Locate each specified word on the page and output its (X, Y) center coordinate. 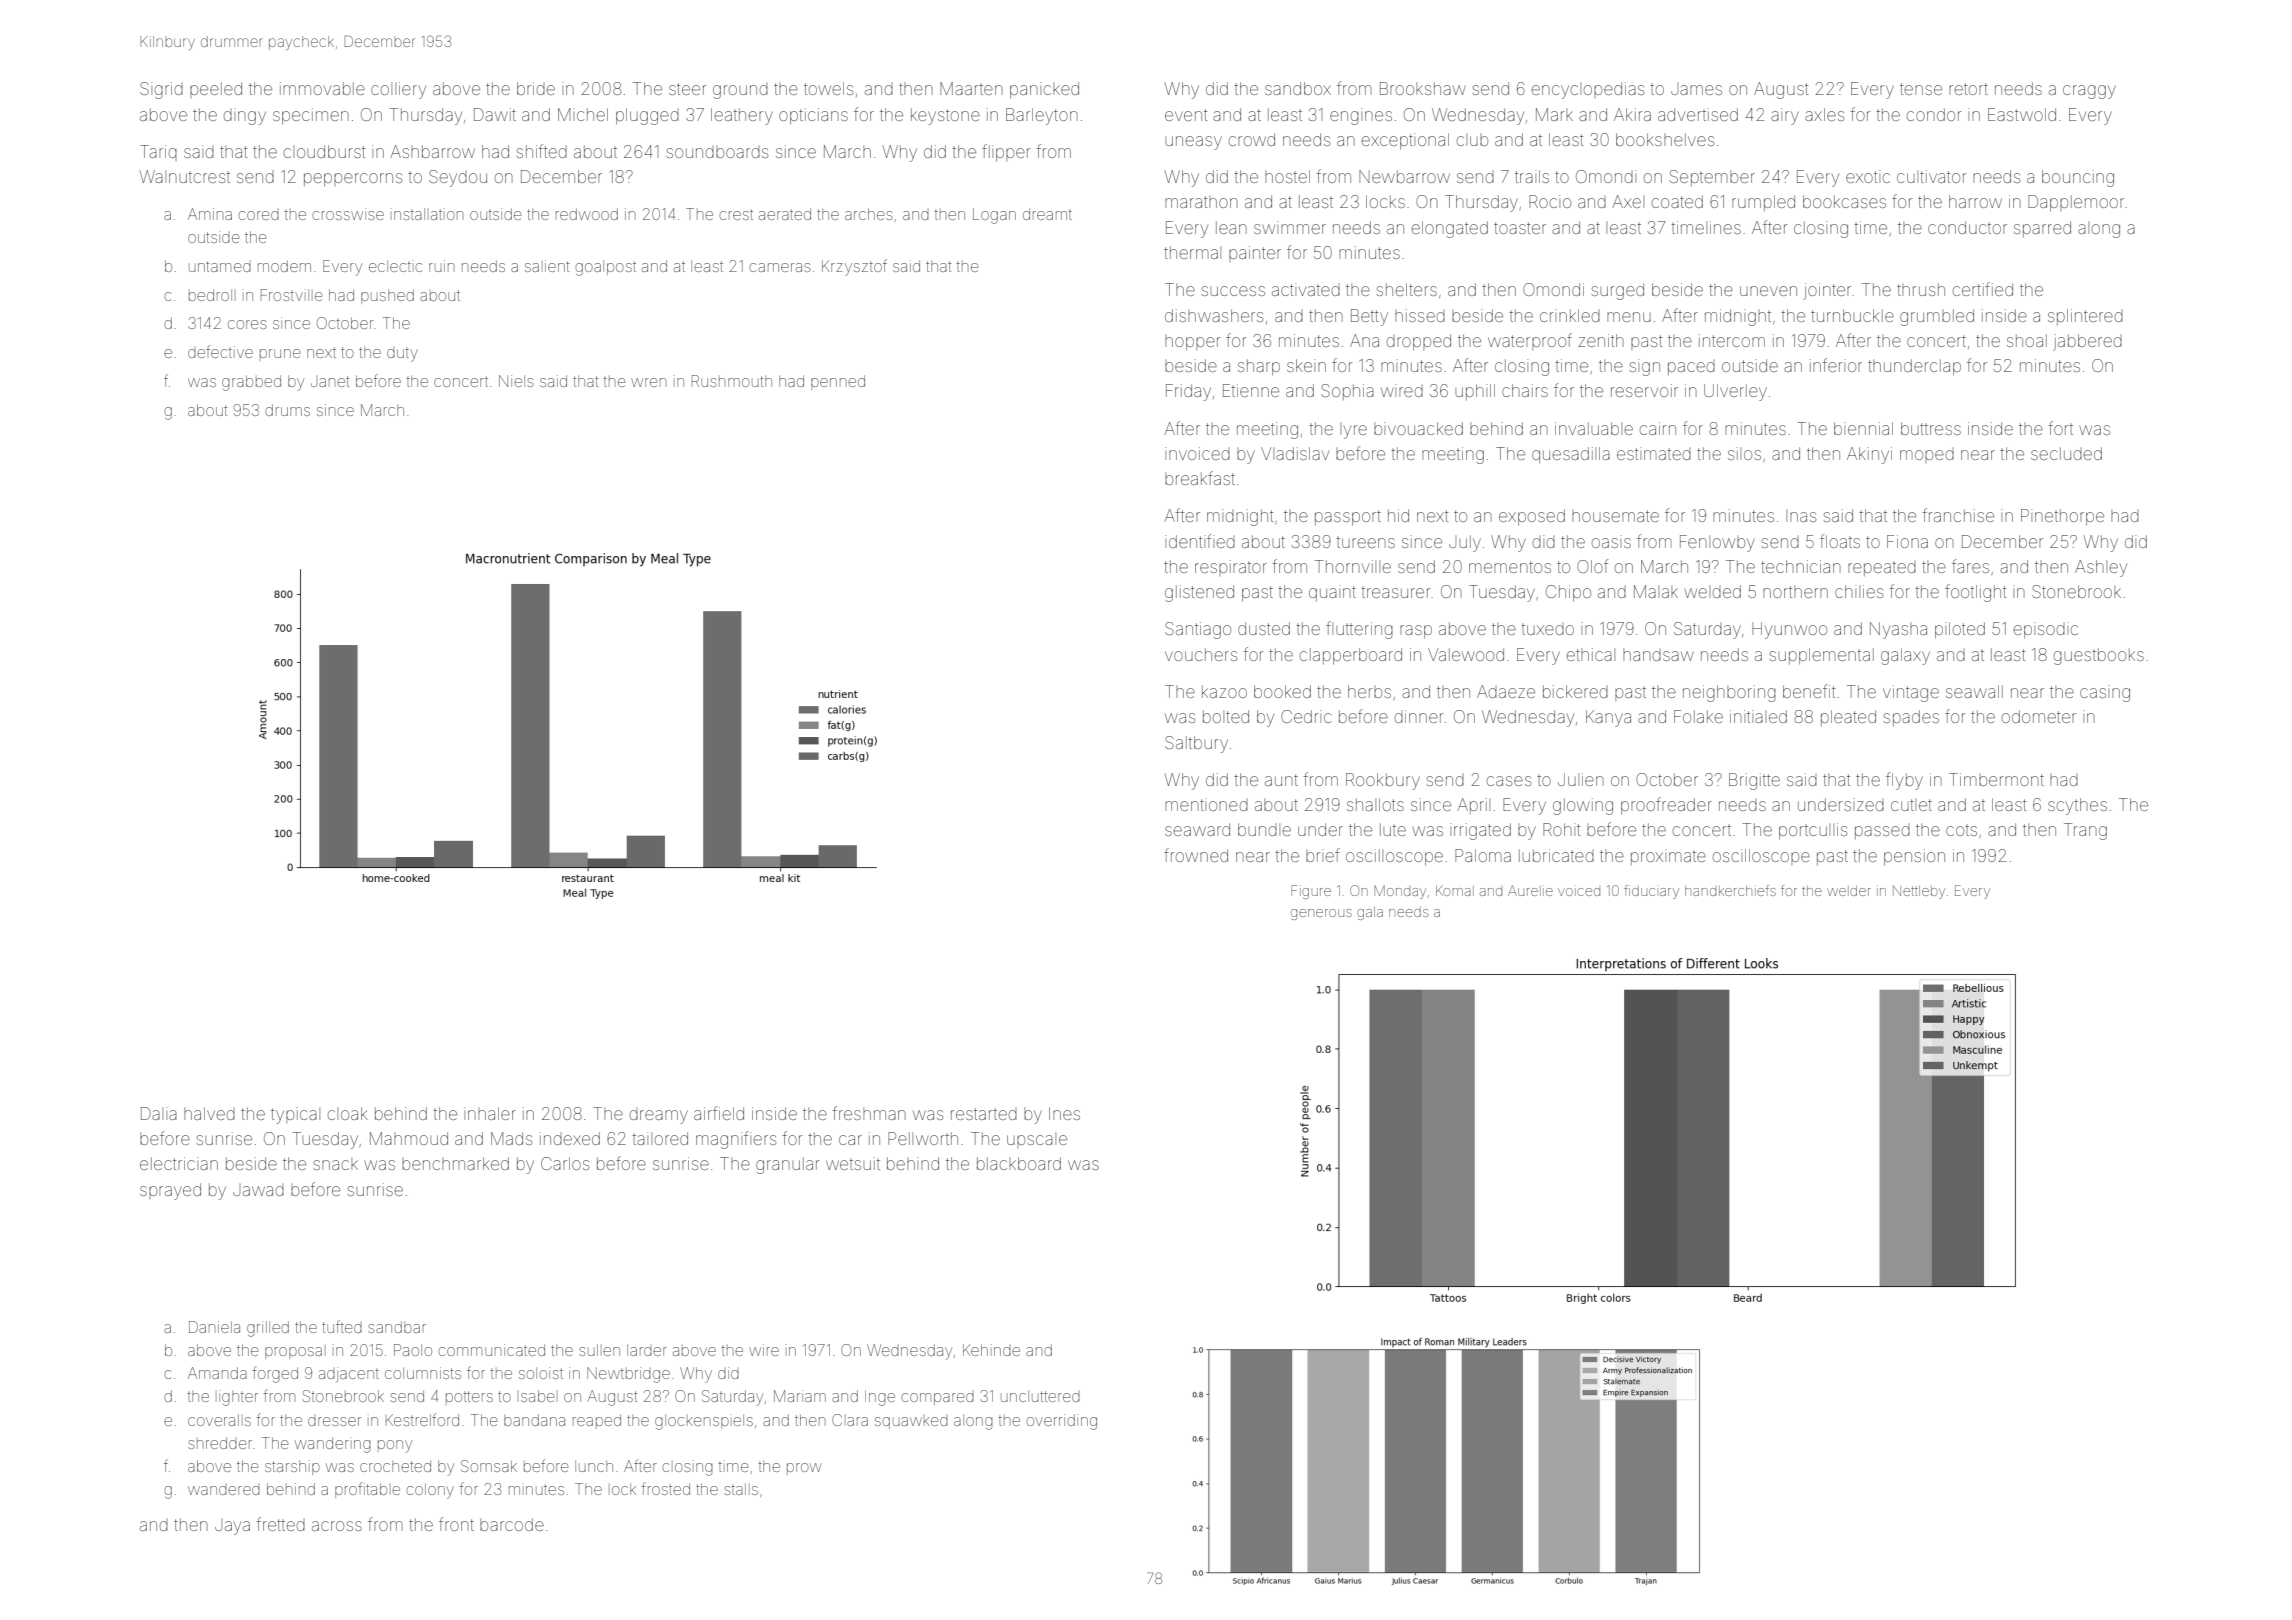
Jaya (232, 1528)
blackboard (1019, 1163)
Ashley (2101, 568)
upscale (1037, 1140)
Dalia (159, 1113)
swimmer (1290, 227)
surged (1618, 291)
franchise (1958, 515)
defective (220, 351)
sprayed (170, 1191)
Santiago (1198, 630)
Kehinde (991, 1350)
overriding (1062, 1422)
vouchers (1201, 654)
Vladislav (1295, 453)
